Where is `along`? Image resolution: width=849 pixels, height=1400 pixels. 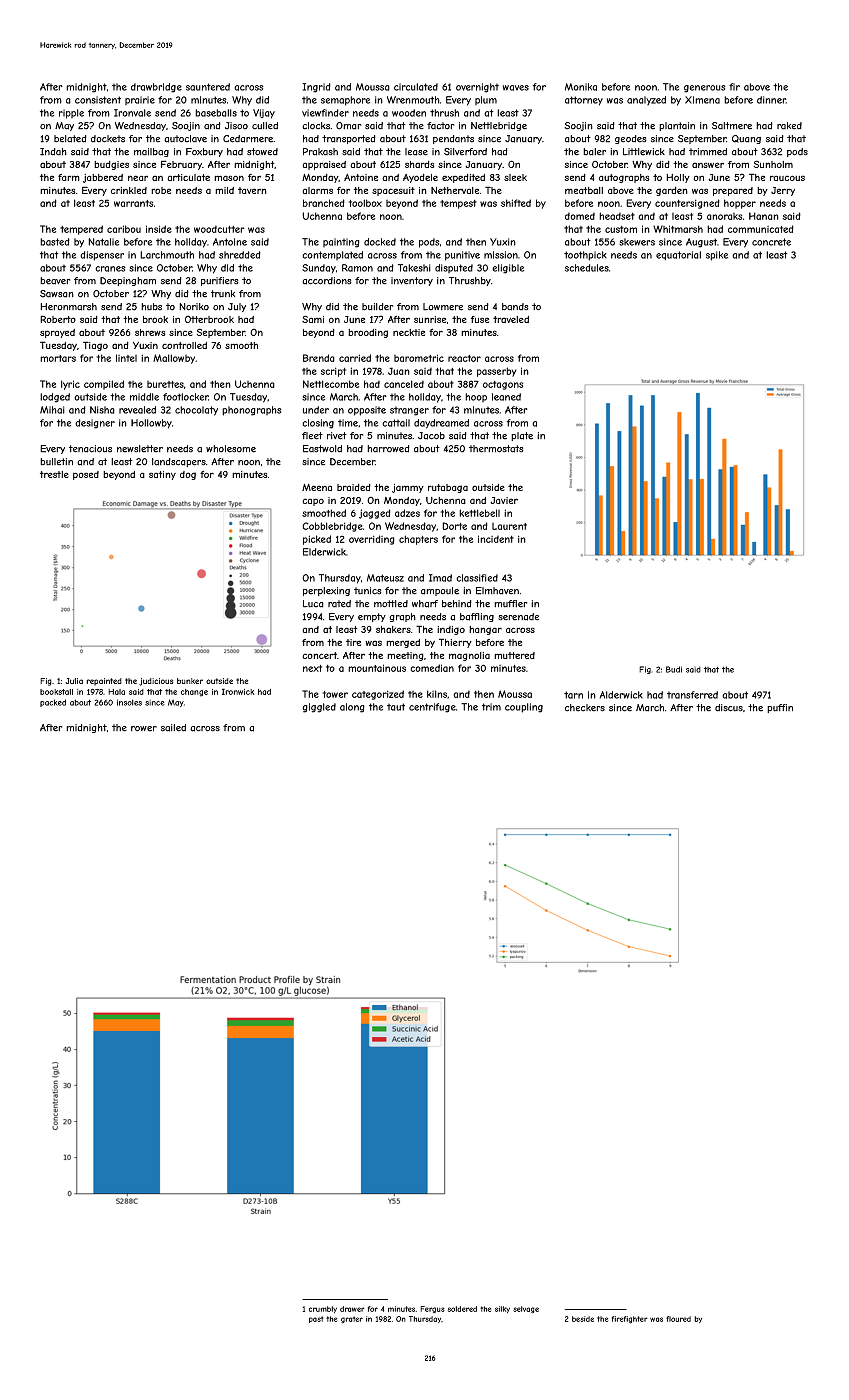 along is located at coordinates (352, 708).
